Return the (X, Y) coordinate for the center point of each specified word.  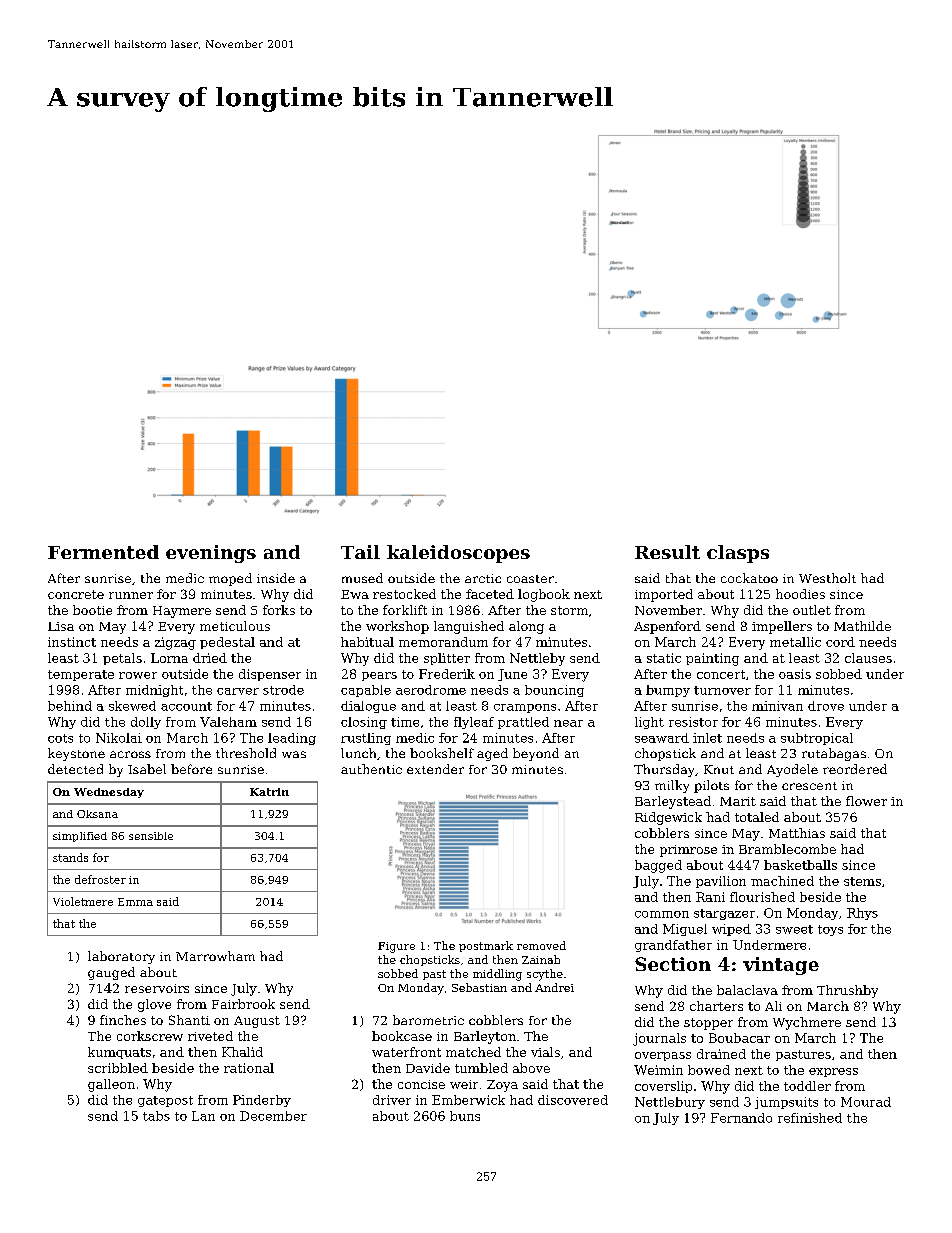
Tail (360, 552)
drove (826, 706)
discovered (573, 1100)
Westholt (827, 578)
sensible (151, 836)
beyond (536, 754)
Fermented (103, 552)
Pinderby (262, 1101)
